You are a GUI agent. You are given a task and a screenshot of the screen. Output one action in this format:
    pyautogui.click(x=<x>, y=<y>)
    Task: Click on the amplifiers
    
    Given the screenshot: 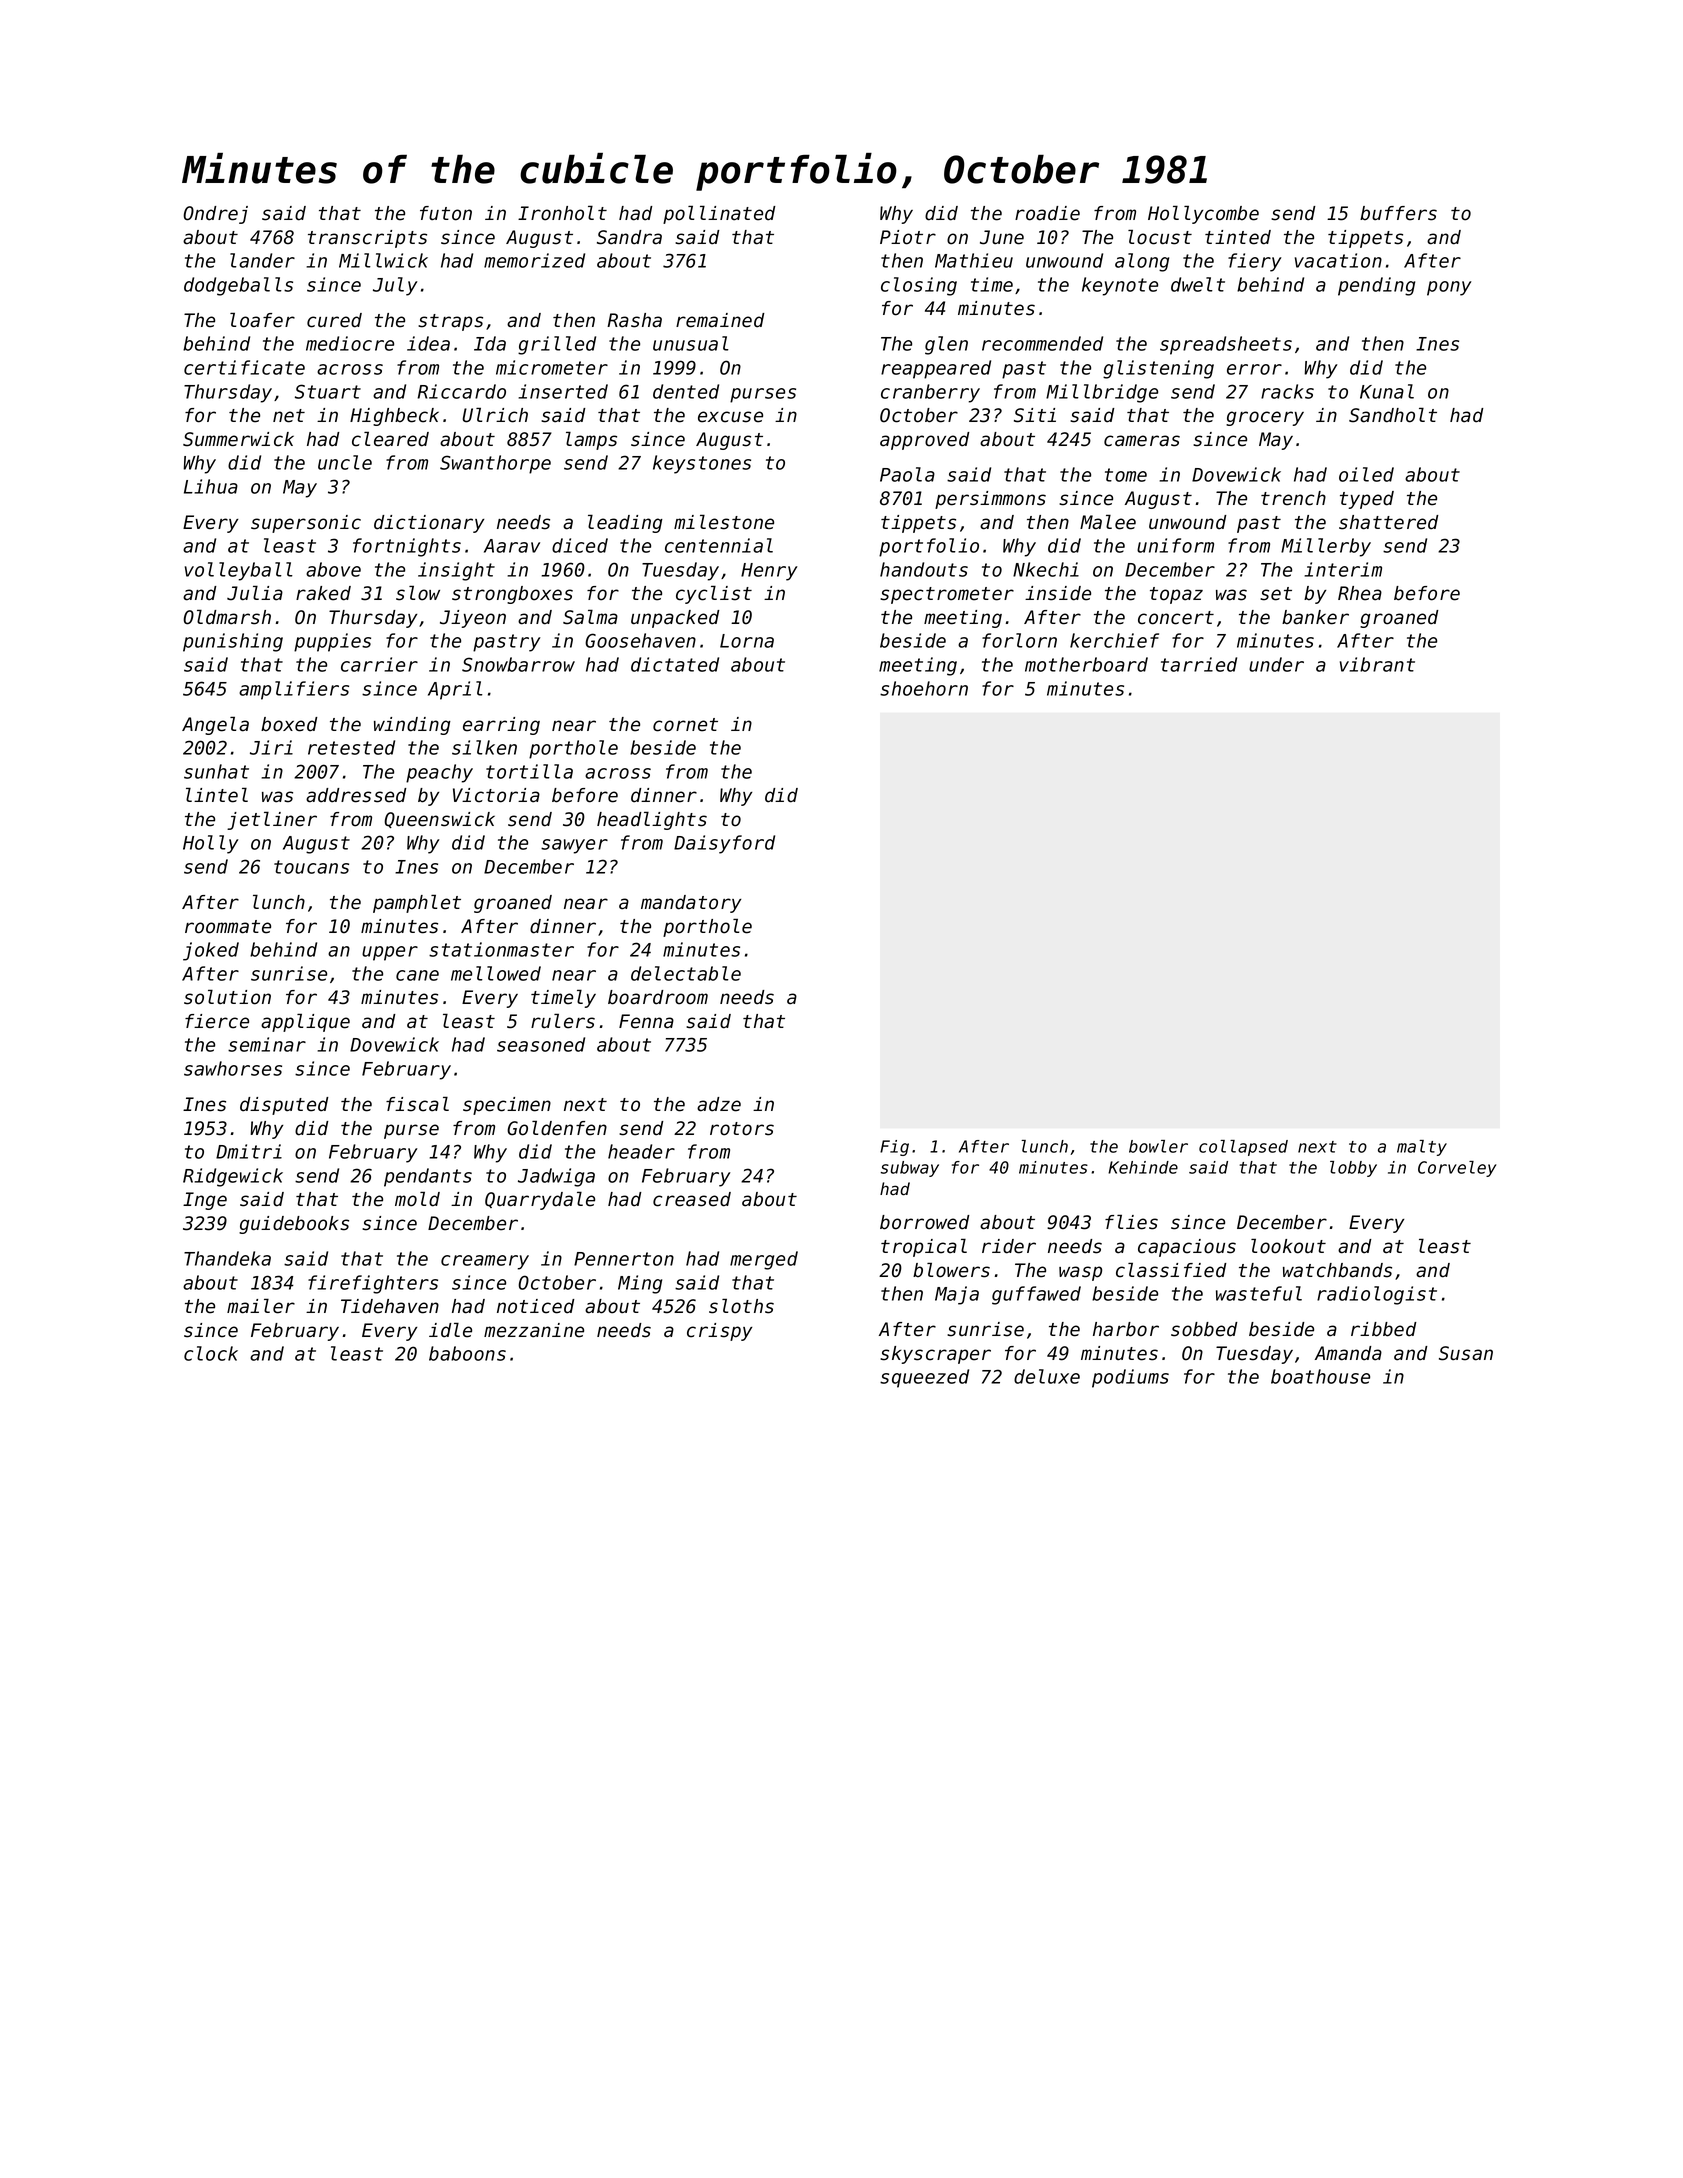 What is the action you would take?
    pyautogui.click(x=294, y=690)
